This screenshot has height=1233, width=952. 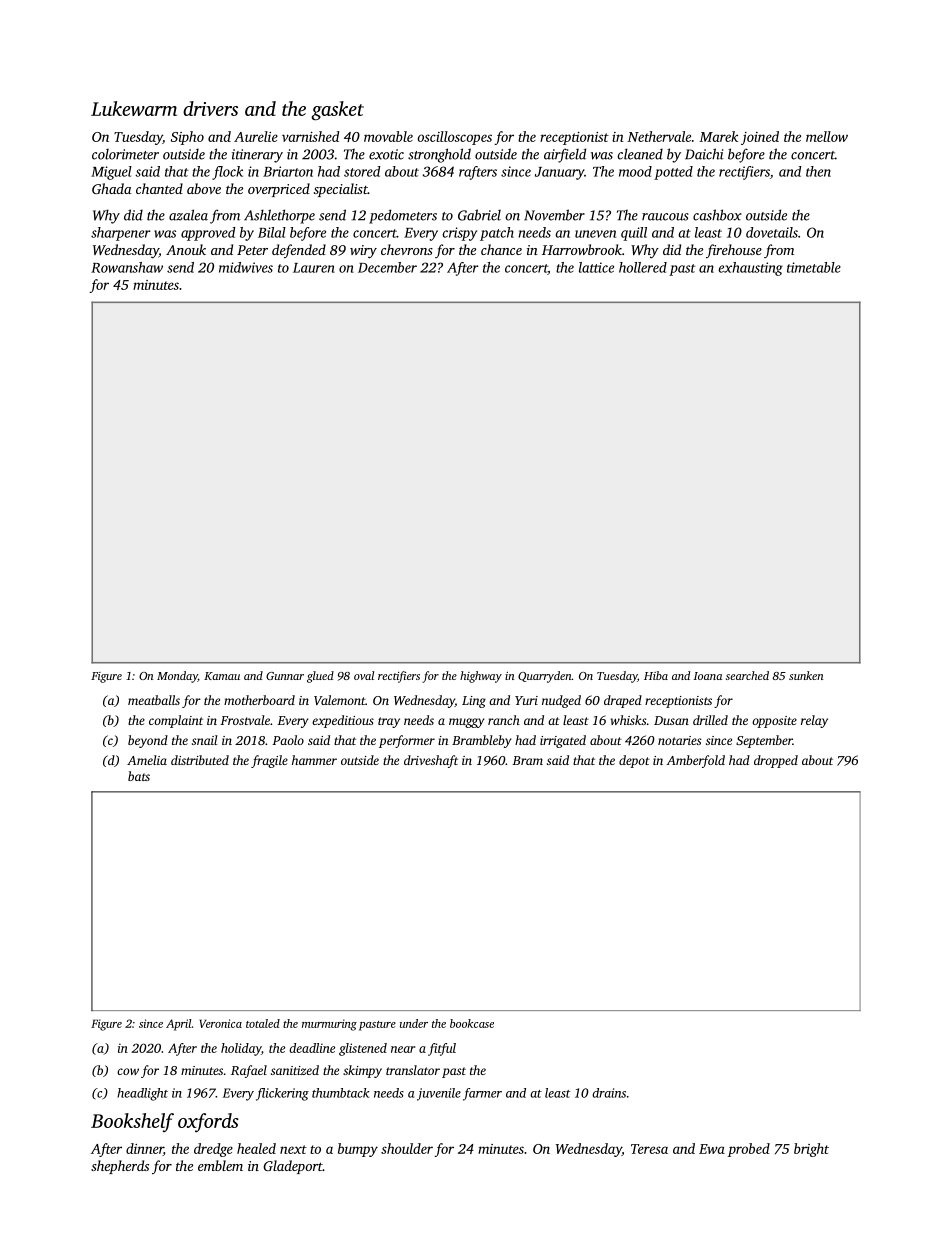 I want to click on Lukewarm, so click(x=134, y=108).
